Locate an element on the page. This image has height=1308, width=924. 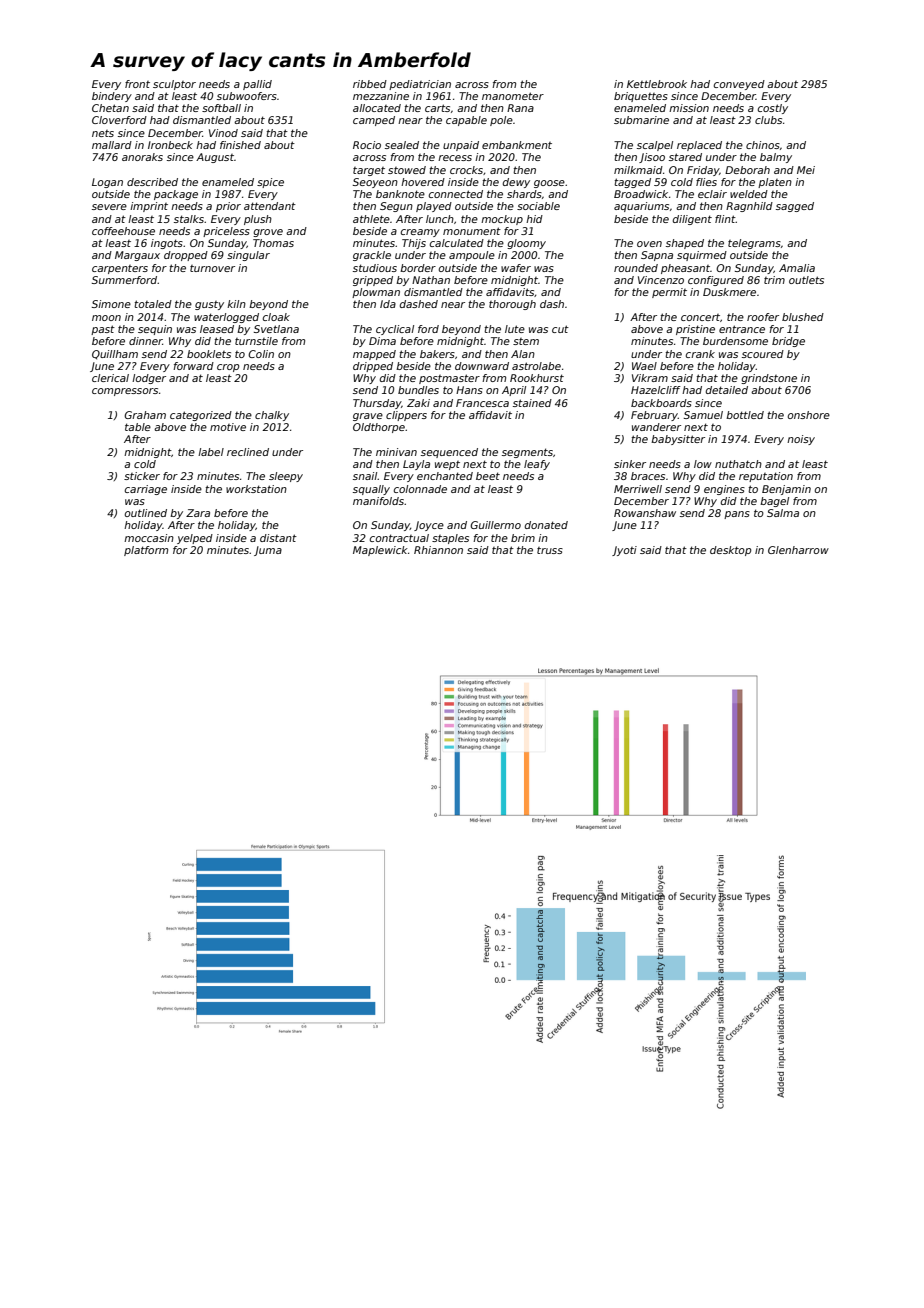
concert is located at coordinates (700, 317).
